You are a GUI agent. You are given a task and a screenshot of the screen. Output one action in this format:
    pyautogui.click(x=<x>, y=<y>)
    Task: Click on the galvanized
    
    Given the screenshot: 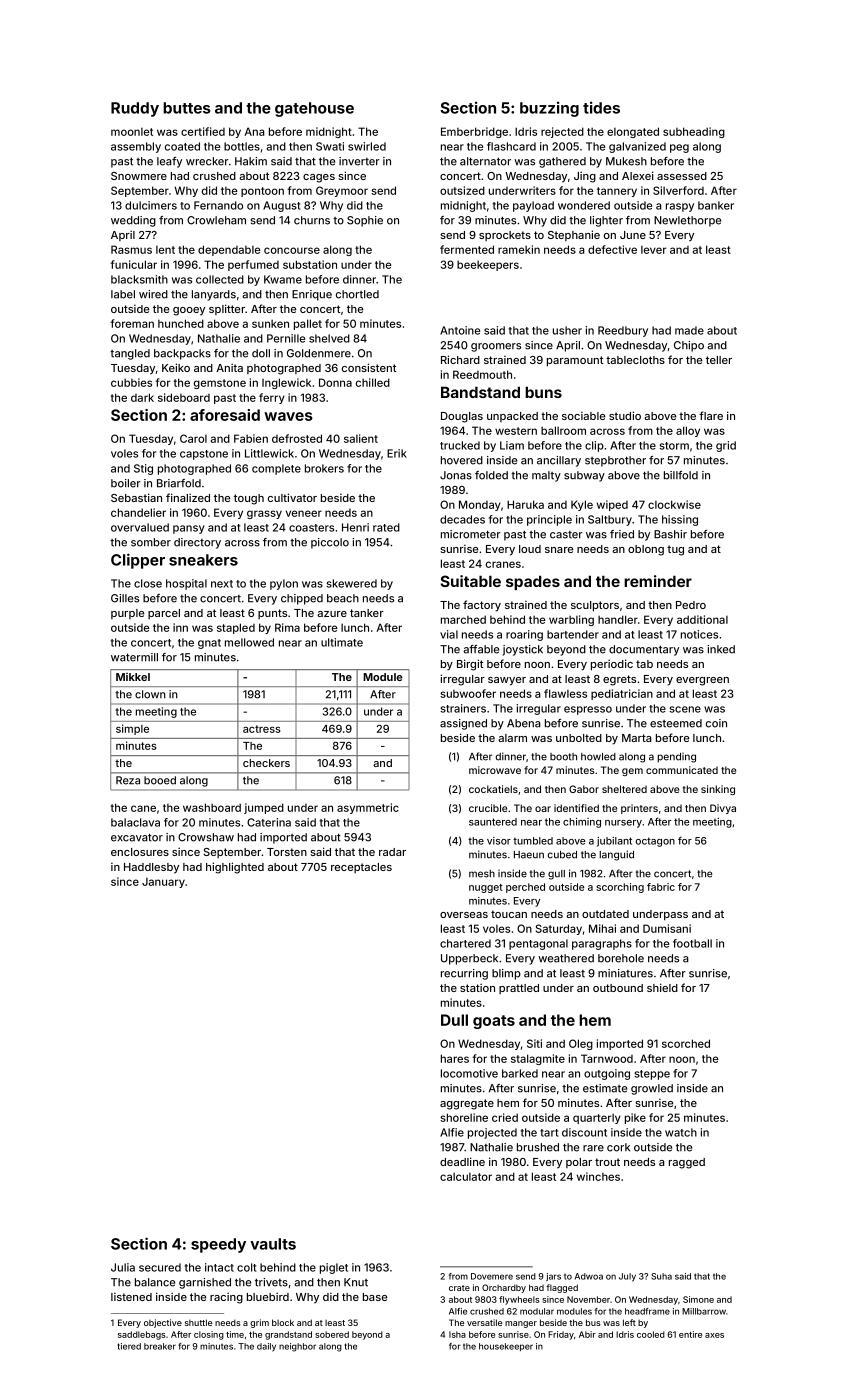 What is the action you would take?
    pyautogui.click(x=637, y=147)
